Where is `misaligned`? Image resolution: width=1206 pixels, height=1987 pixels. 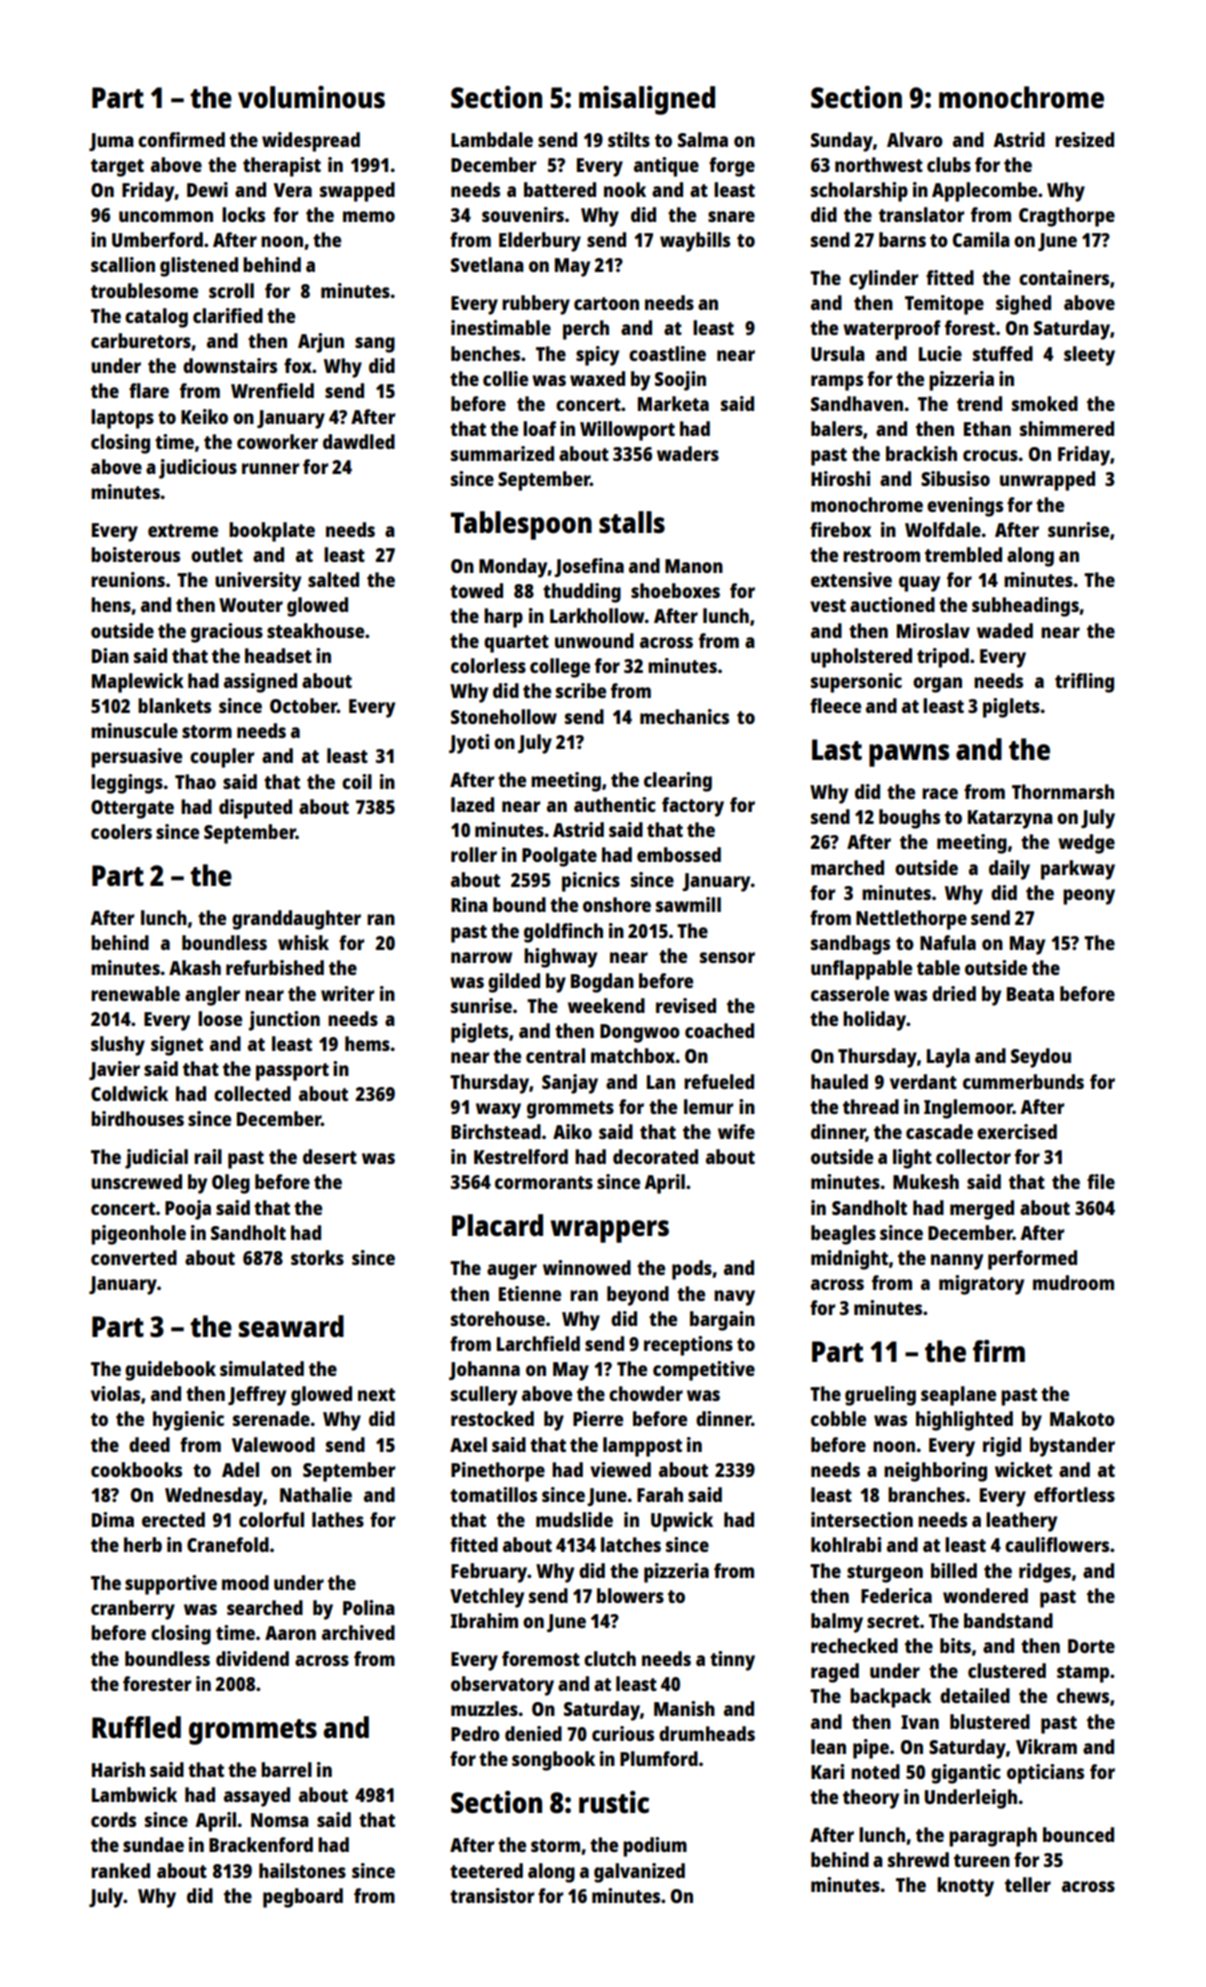
misaligned is located at coordinates (647, 100).
